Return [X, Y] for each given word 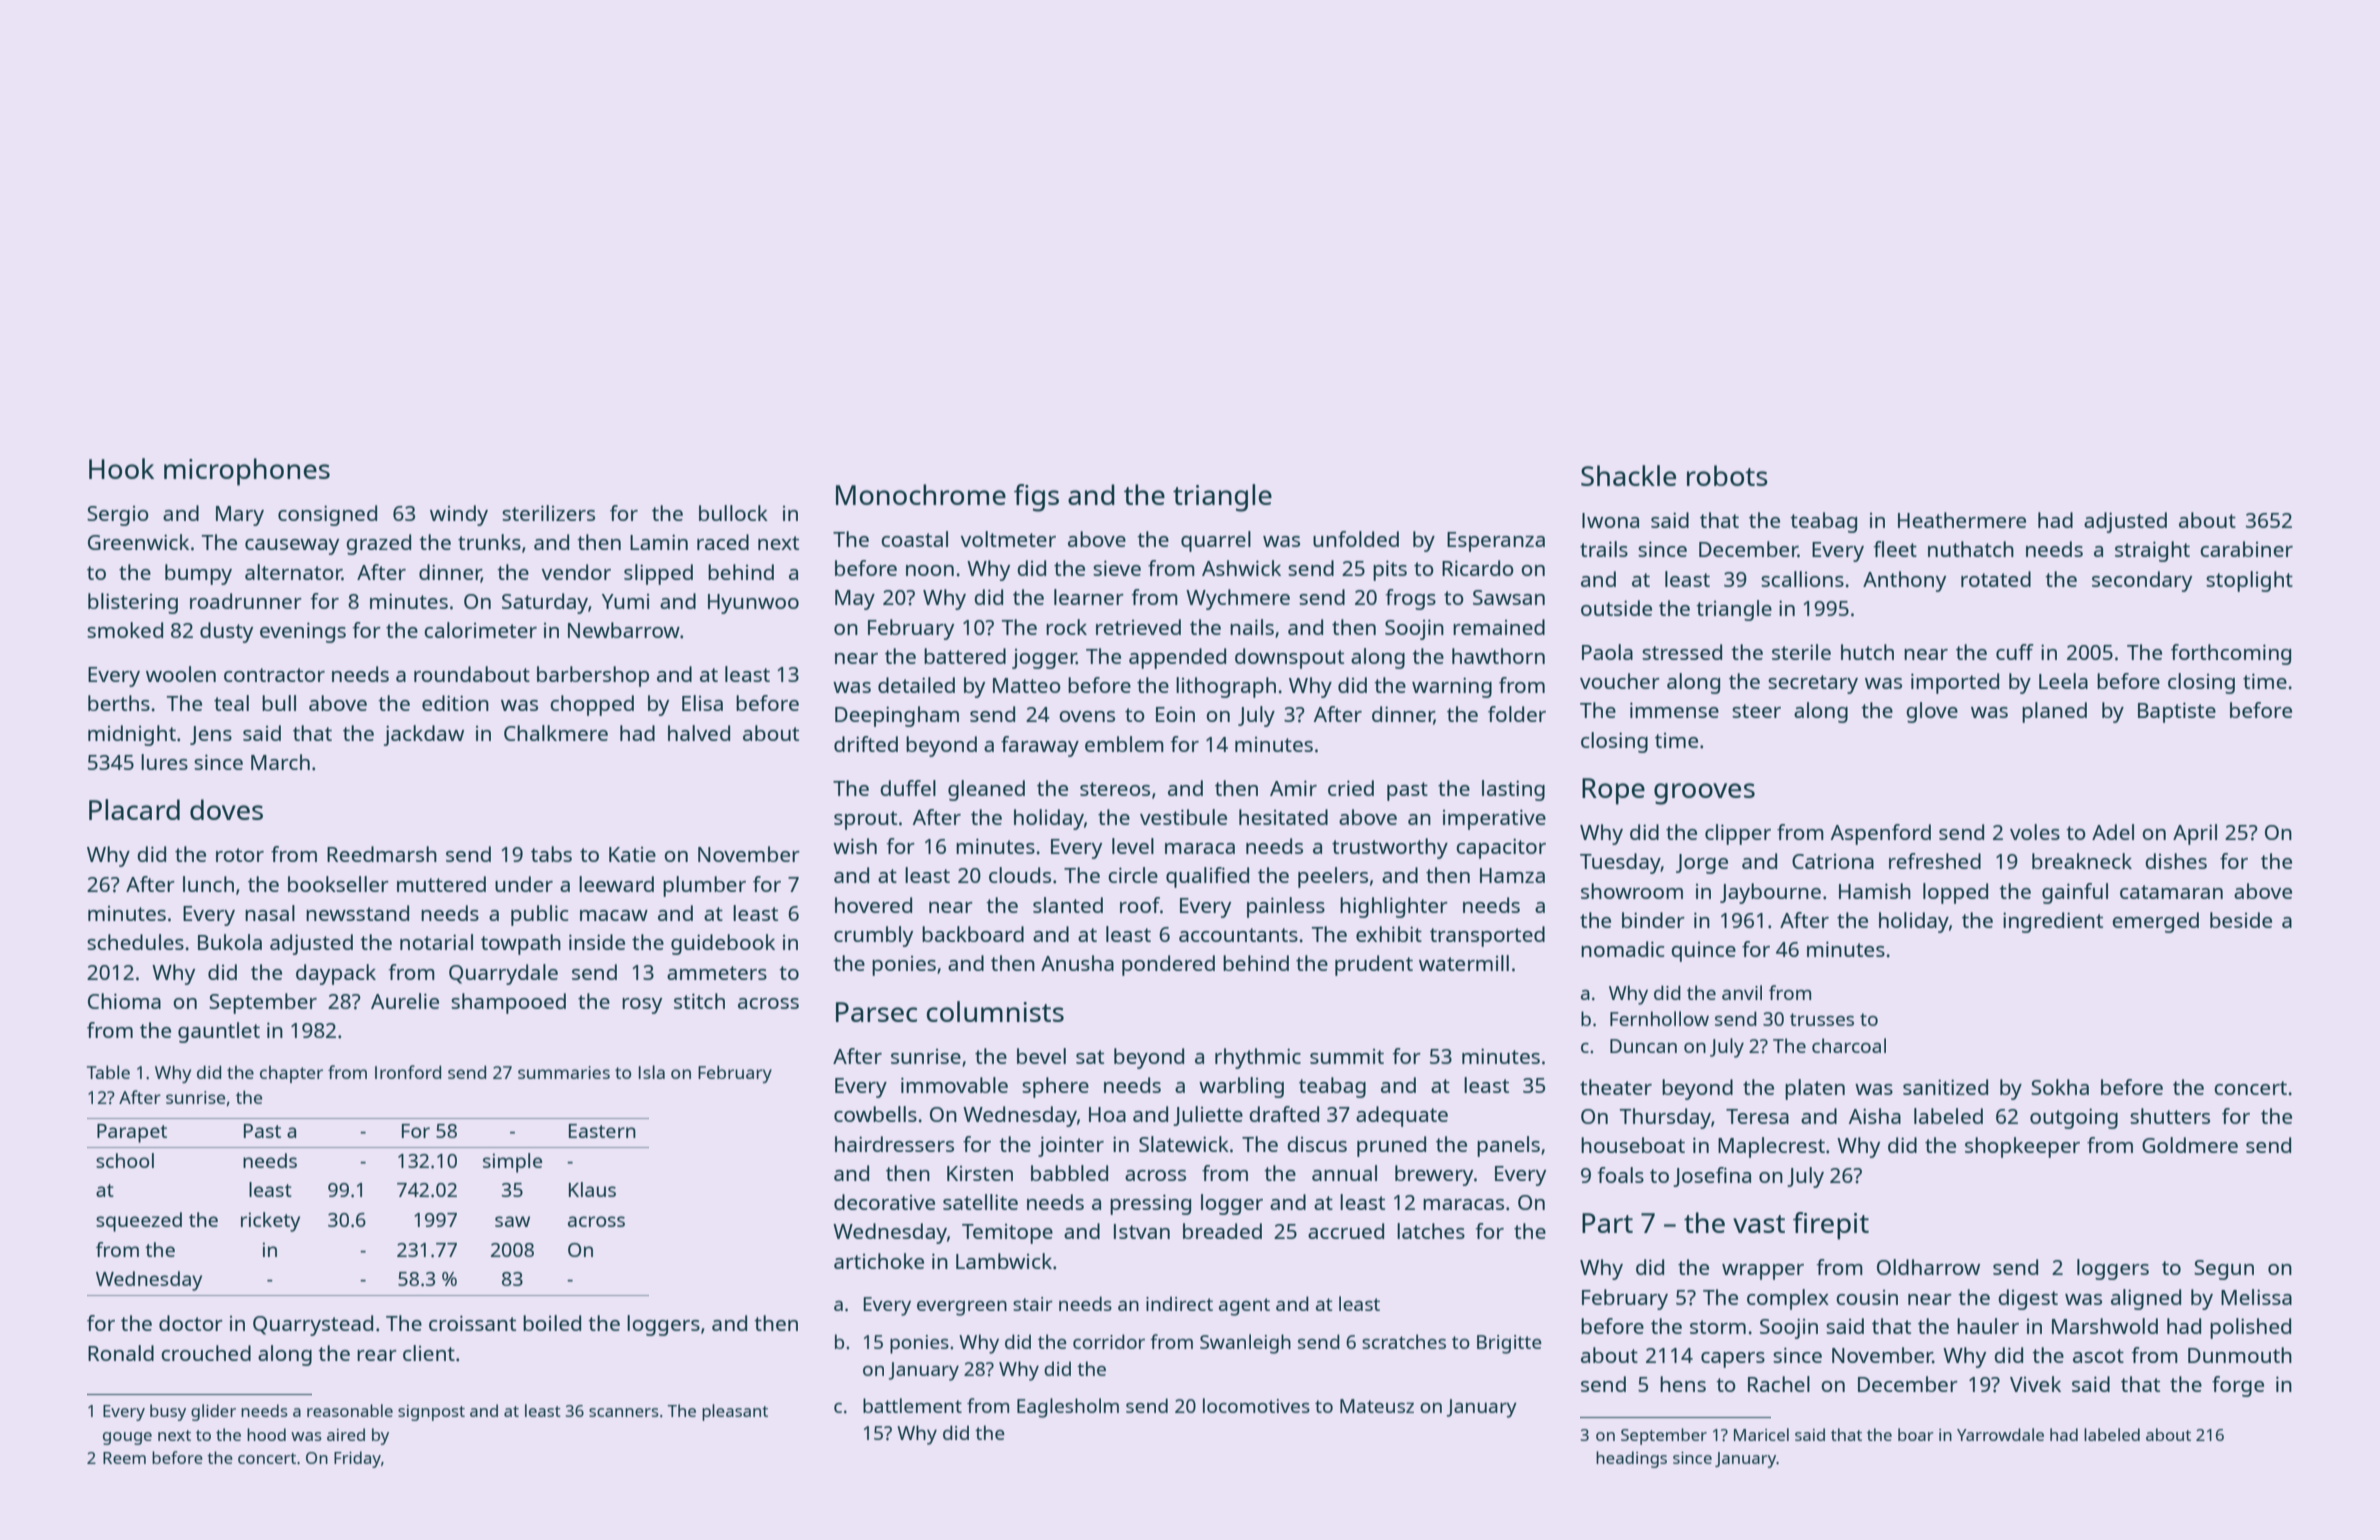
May [855, 600]
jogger [1044, 659]
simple [512, 1163]
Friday [357, 1459]
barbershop [593, 676]
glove [1932, 712]
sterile [1801, 652]
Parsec [876, 1012]
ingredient [2053, 922]
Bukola [230, 942]
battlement [912, 1405]
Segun [2224, 1270]
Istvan [1142, 1231]
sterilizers [548, 513]
